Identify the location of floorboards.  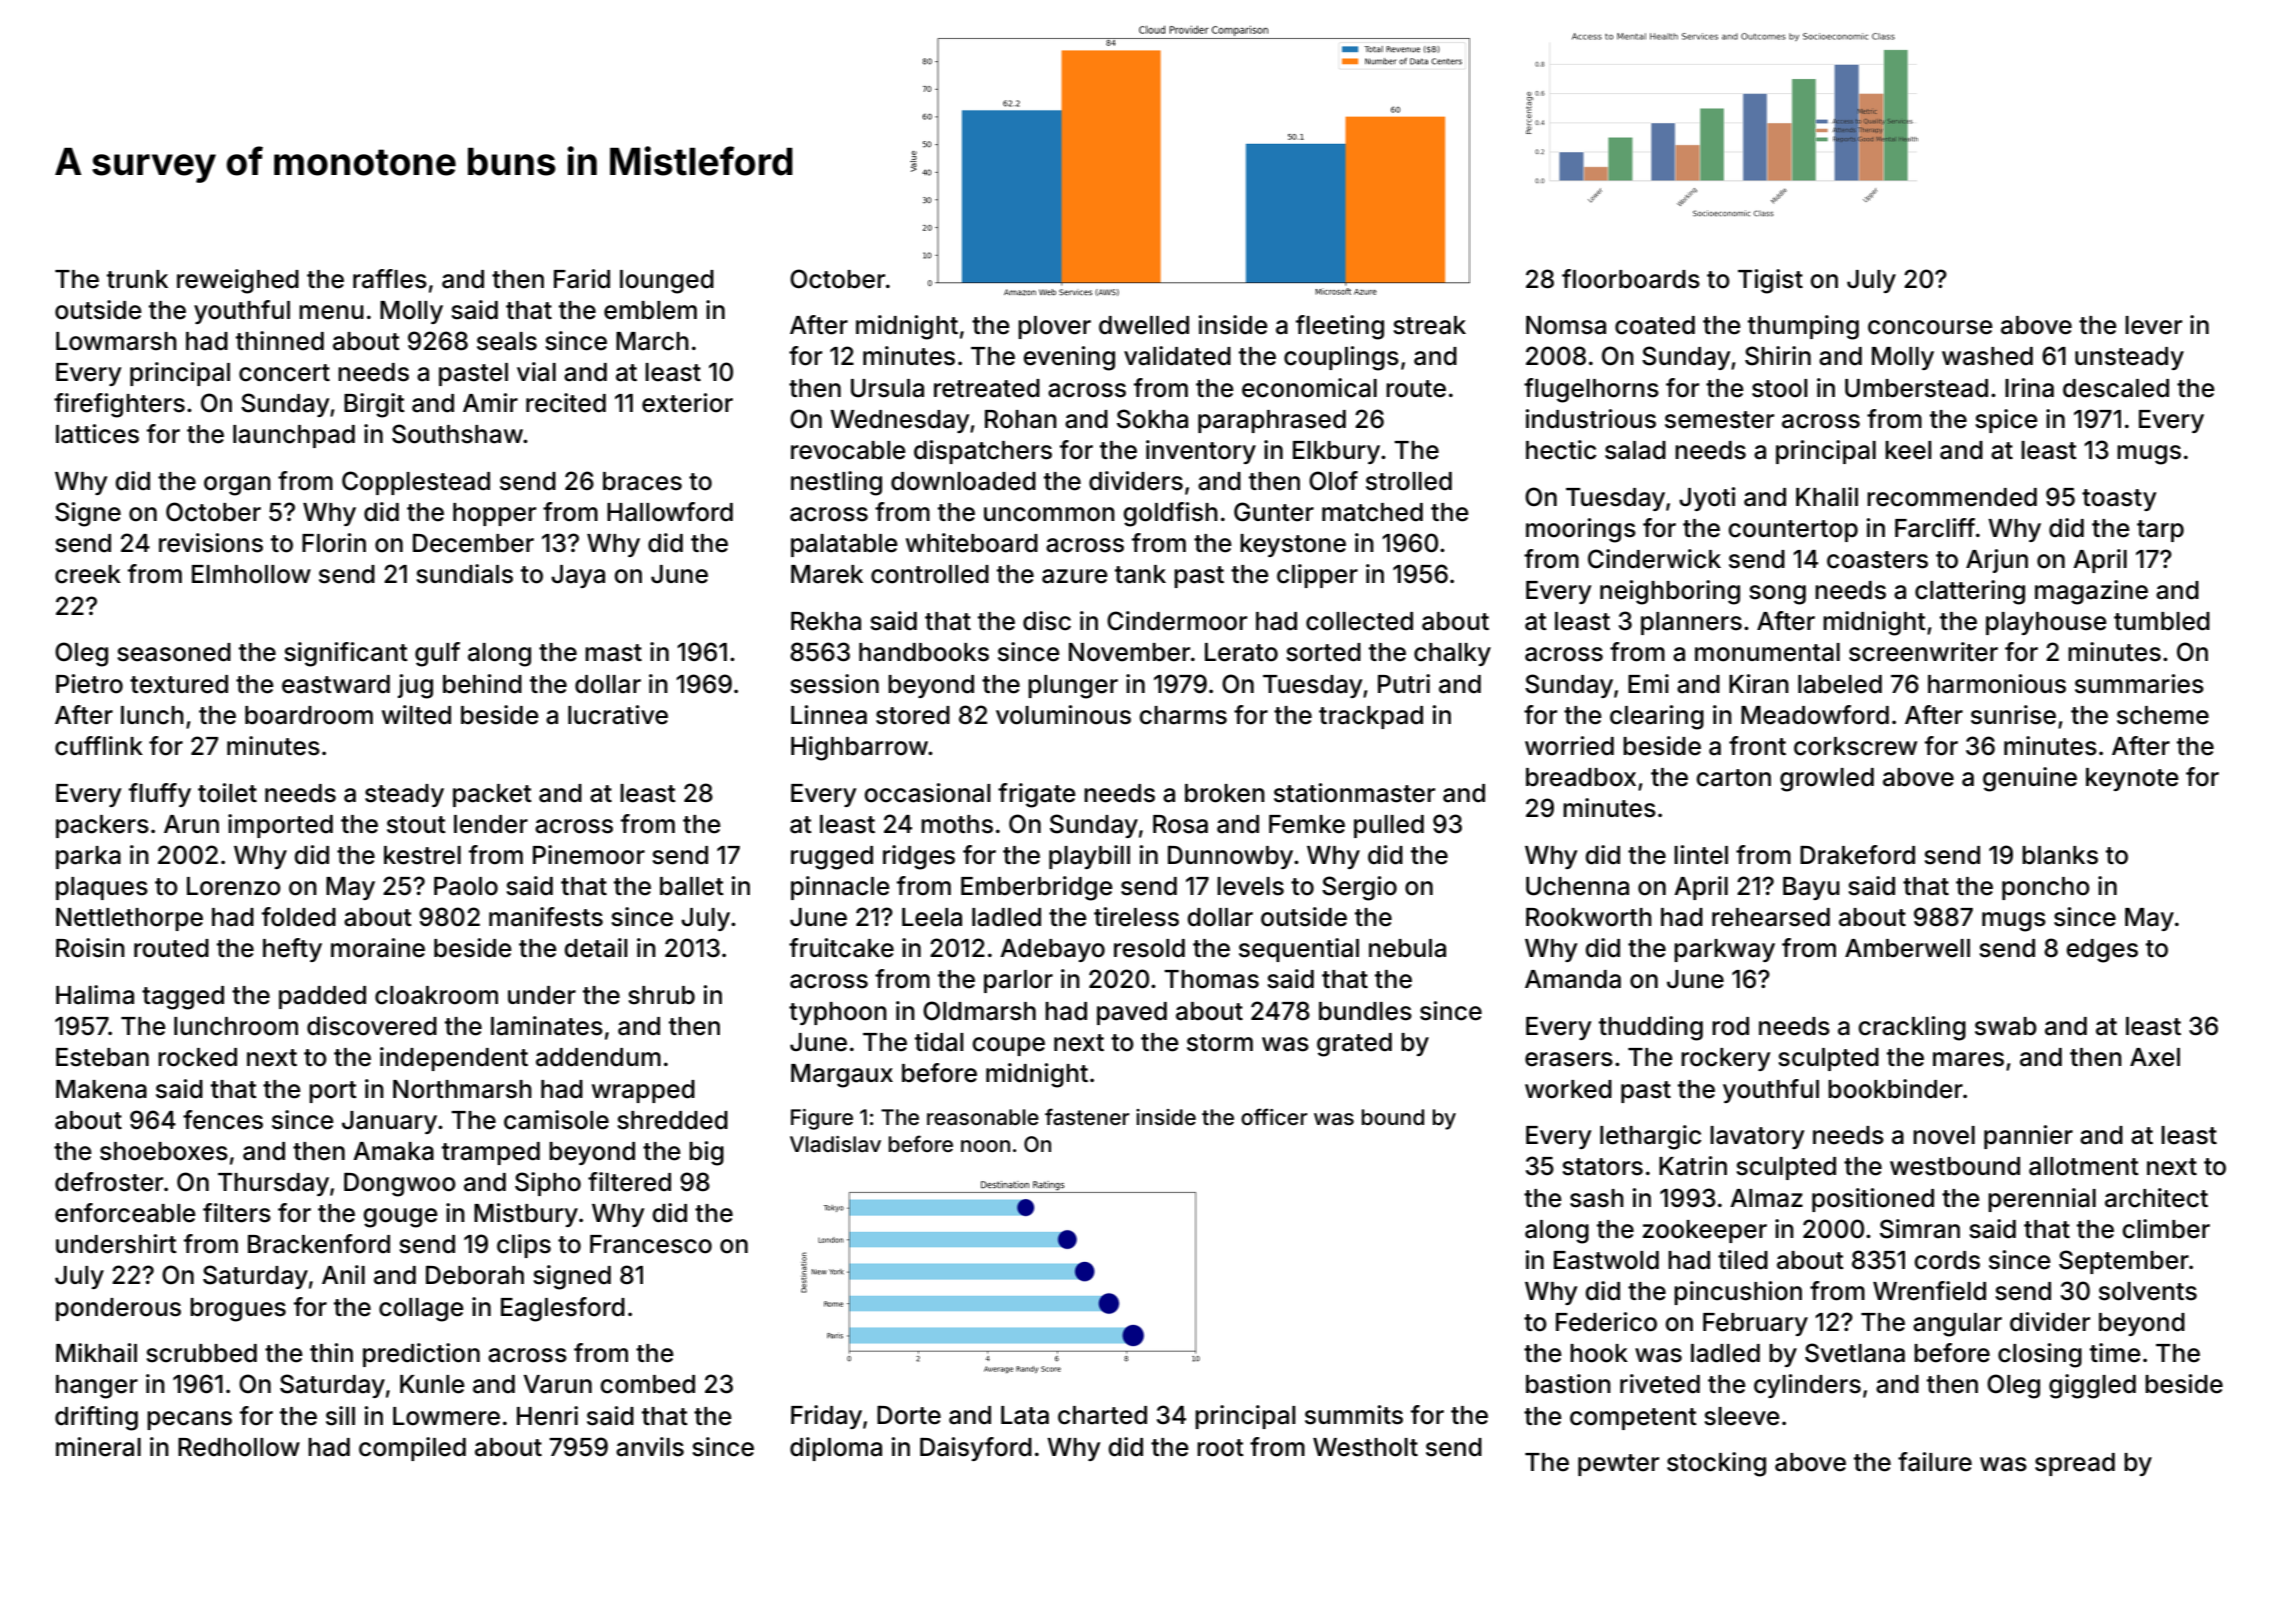
(1631, 279).
